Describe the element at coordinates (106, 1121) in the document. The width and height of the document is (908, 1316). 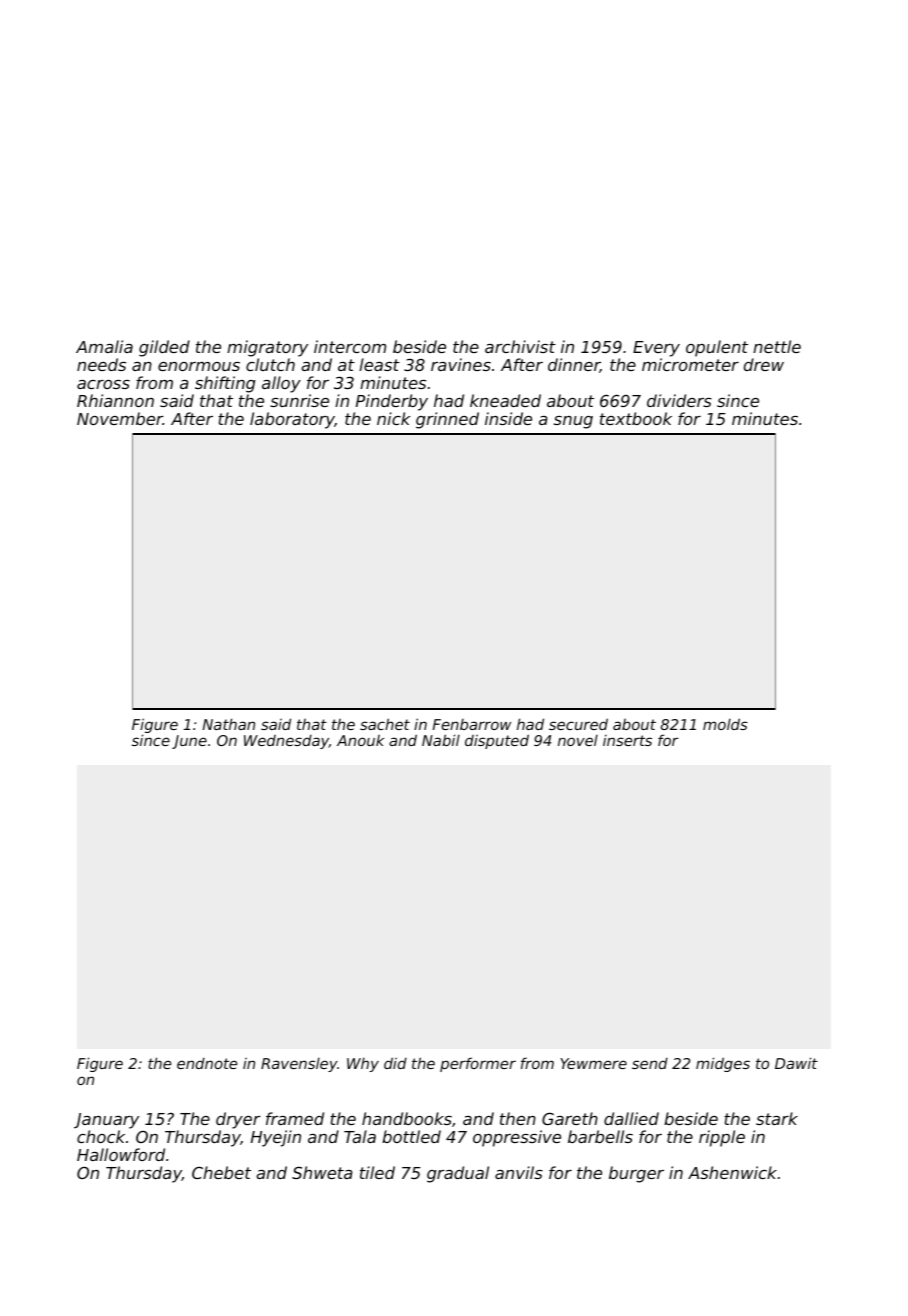
I see `January` at that location.
